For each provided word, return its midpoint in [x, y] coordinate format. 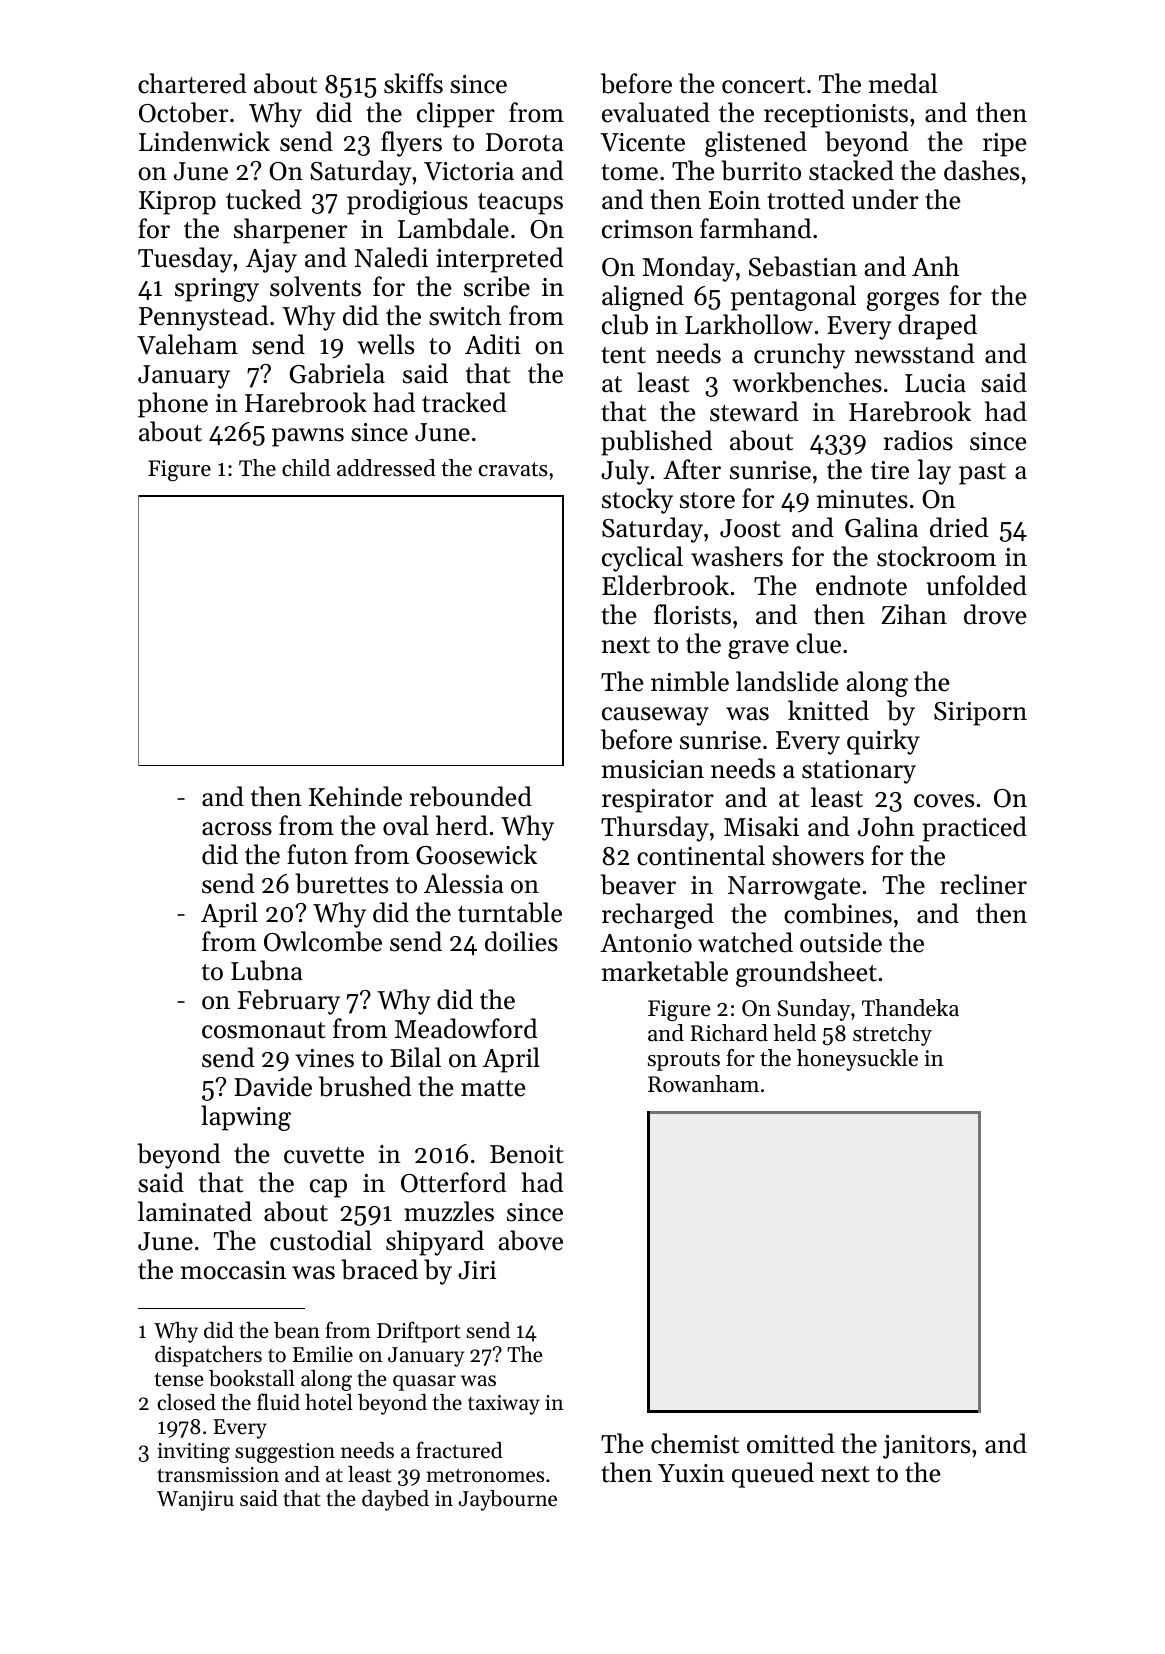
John [886, 826]
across [237, 829]
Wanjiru [195, 1501]
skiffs [413, 83]
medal [903, 83]
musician [653, 769]
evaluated [656, 112]
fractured [459, 1450]
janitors [926, 1447]
